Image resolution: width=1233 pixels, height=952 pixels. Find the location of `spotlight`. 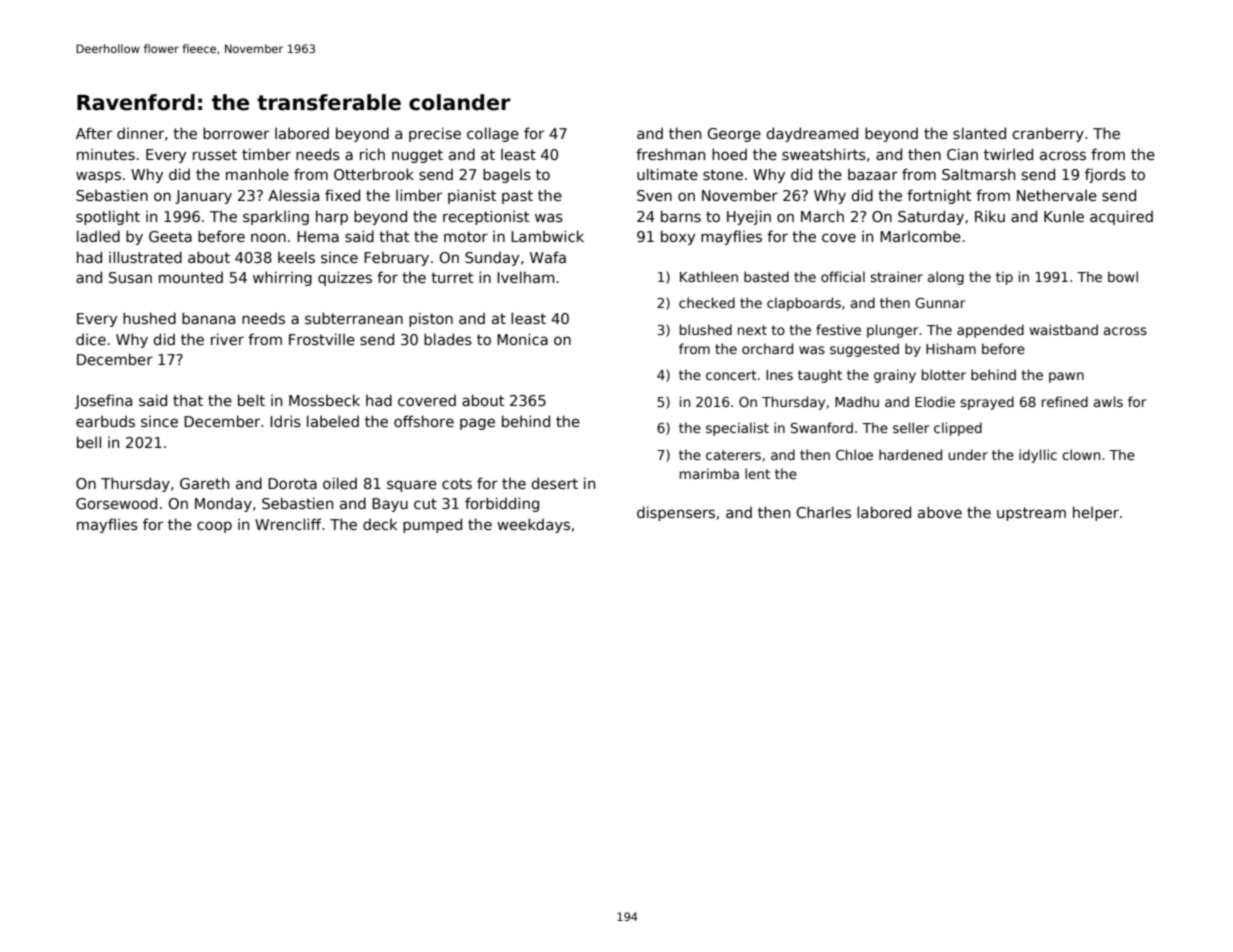

spotlight is located at coordinates (108, 217).
